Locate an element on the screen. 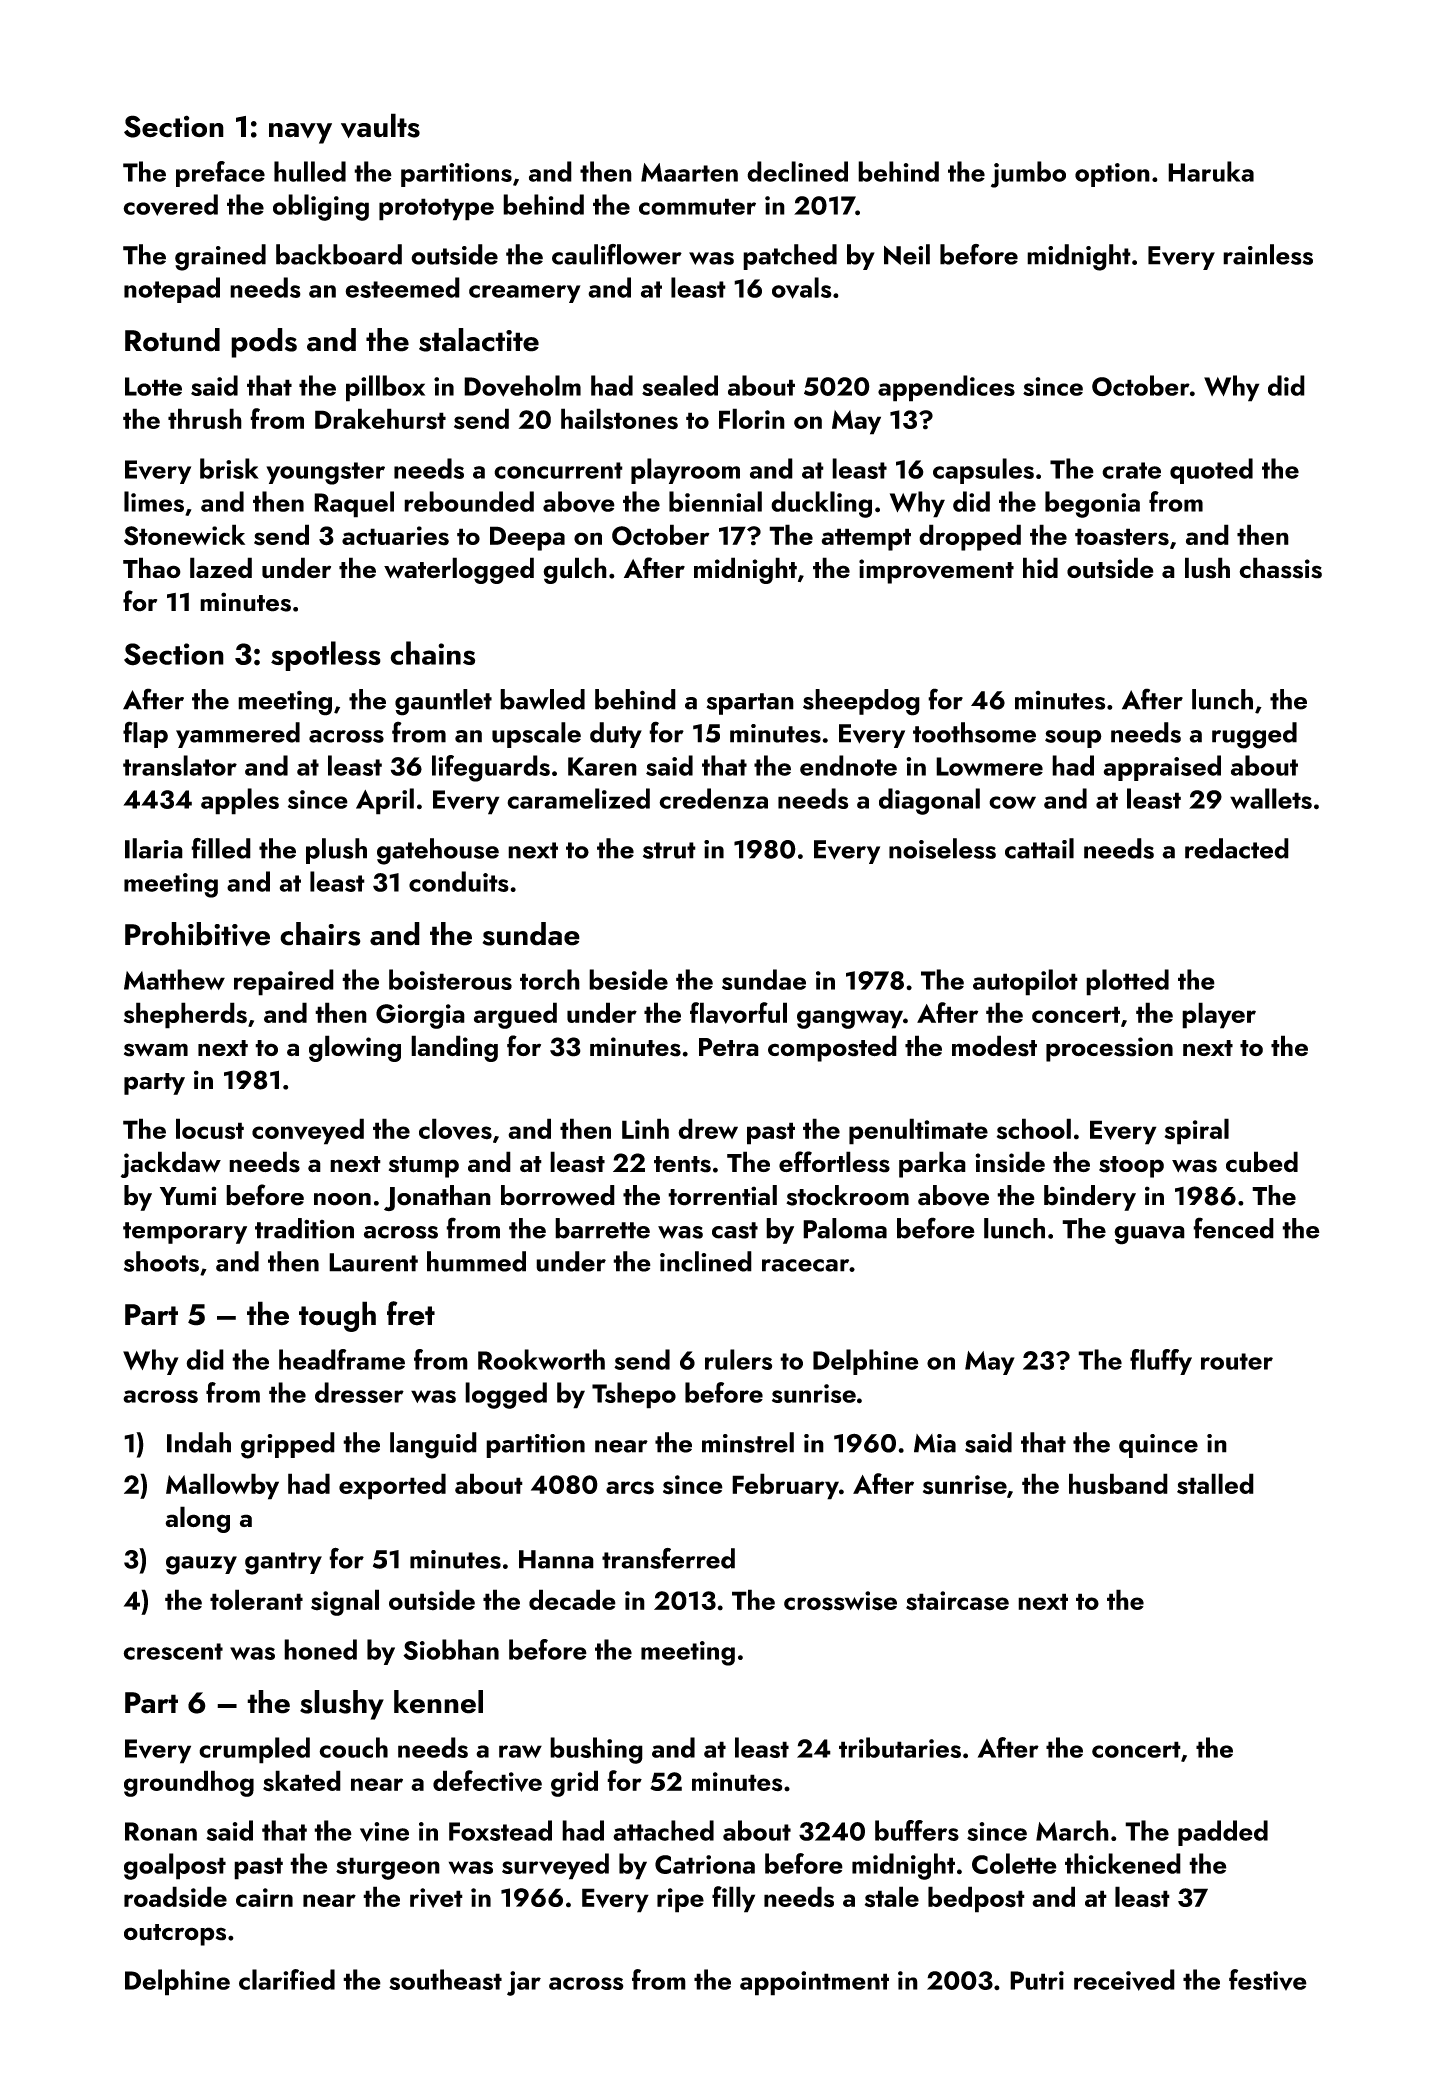  spotless is located at coordinates (326, 656).
